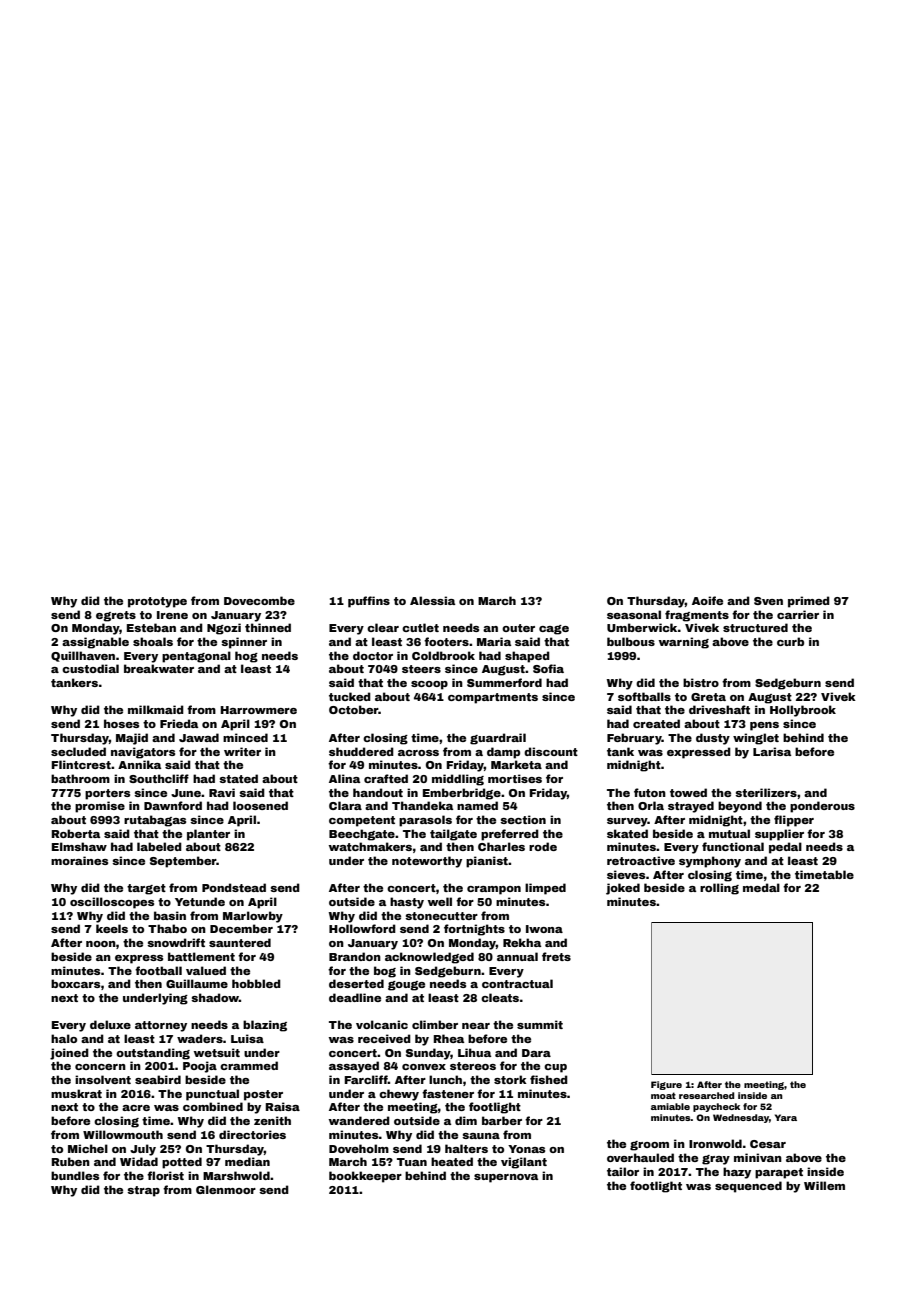 The height and width of the screenshot is (1316, 908). What do you see at coordinates (477, 805) in the screenshot?
I see `named` at bounding box center [477, 805].
